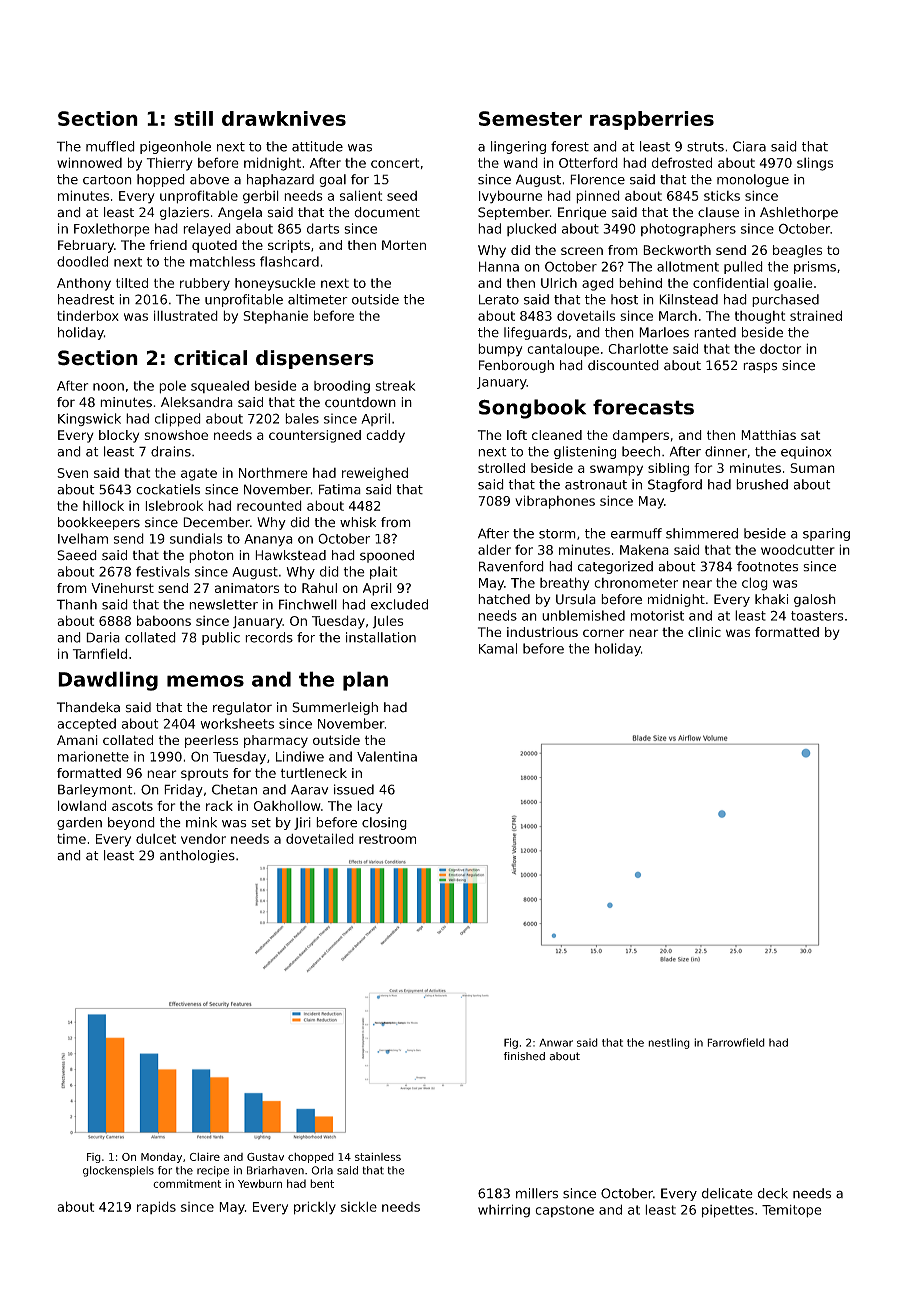 The height and width of the screenshot is (1316, 908). Describe the element at coordinates (576, 599) in the screenshot. I see `Ursula` at that location.
